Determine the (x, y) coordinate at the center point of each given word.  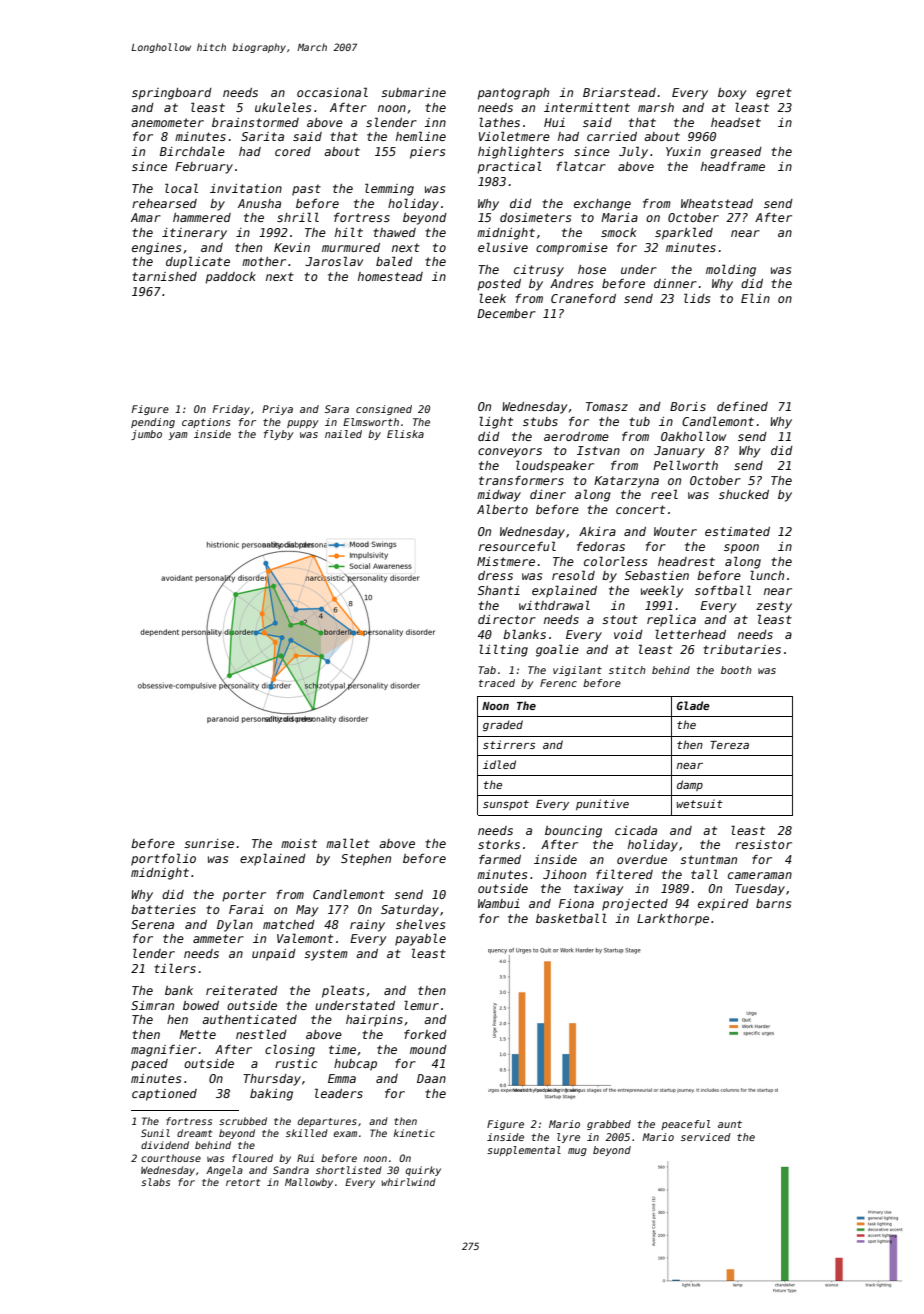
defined (742, 406)
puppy (303, 424)
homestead (390, 276)
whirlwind (408, 1182)
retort (243, 1182)
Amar (146, 217)
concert (640, 509)
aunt (730, 1124)
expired (723, 905)
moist (299, 843)
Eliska (405, 434)
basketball (571, 918)
